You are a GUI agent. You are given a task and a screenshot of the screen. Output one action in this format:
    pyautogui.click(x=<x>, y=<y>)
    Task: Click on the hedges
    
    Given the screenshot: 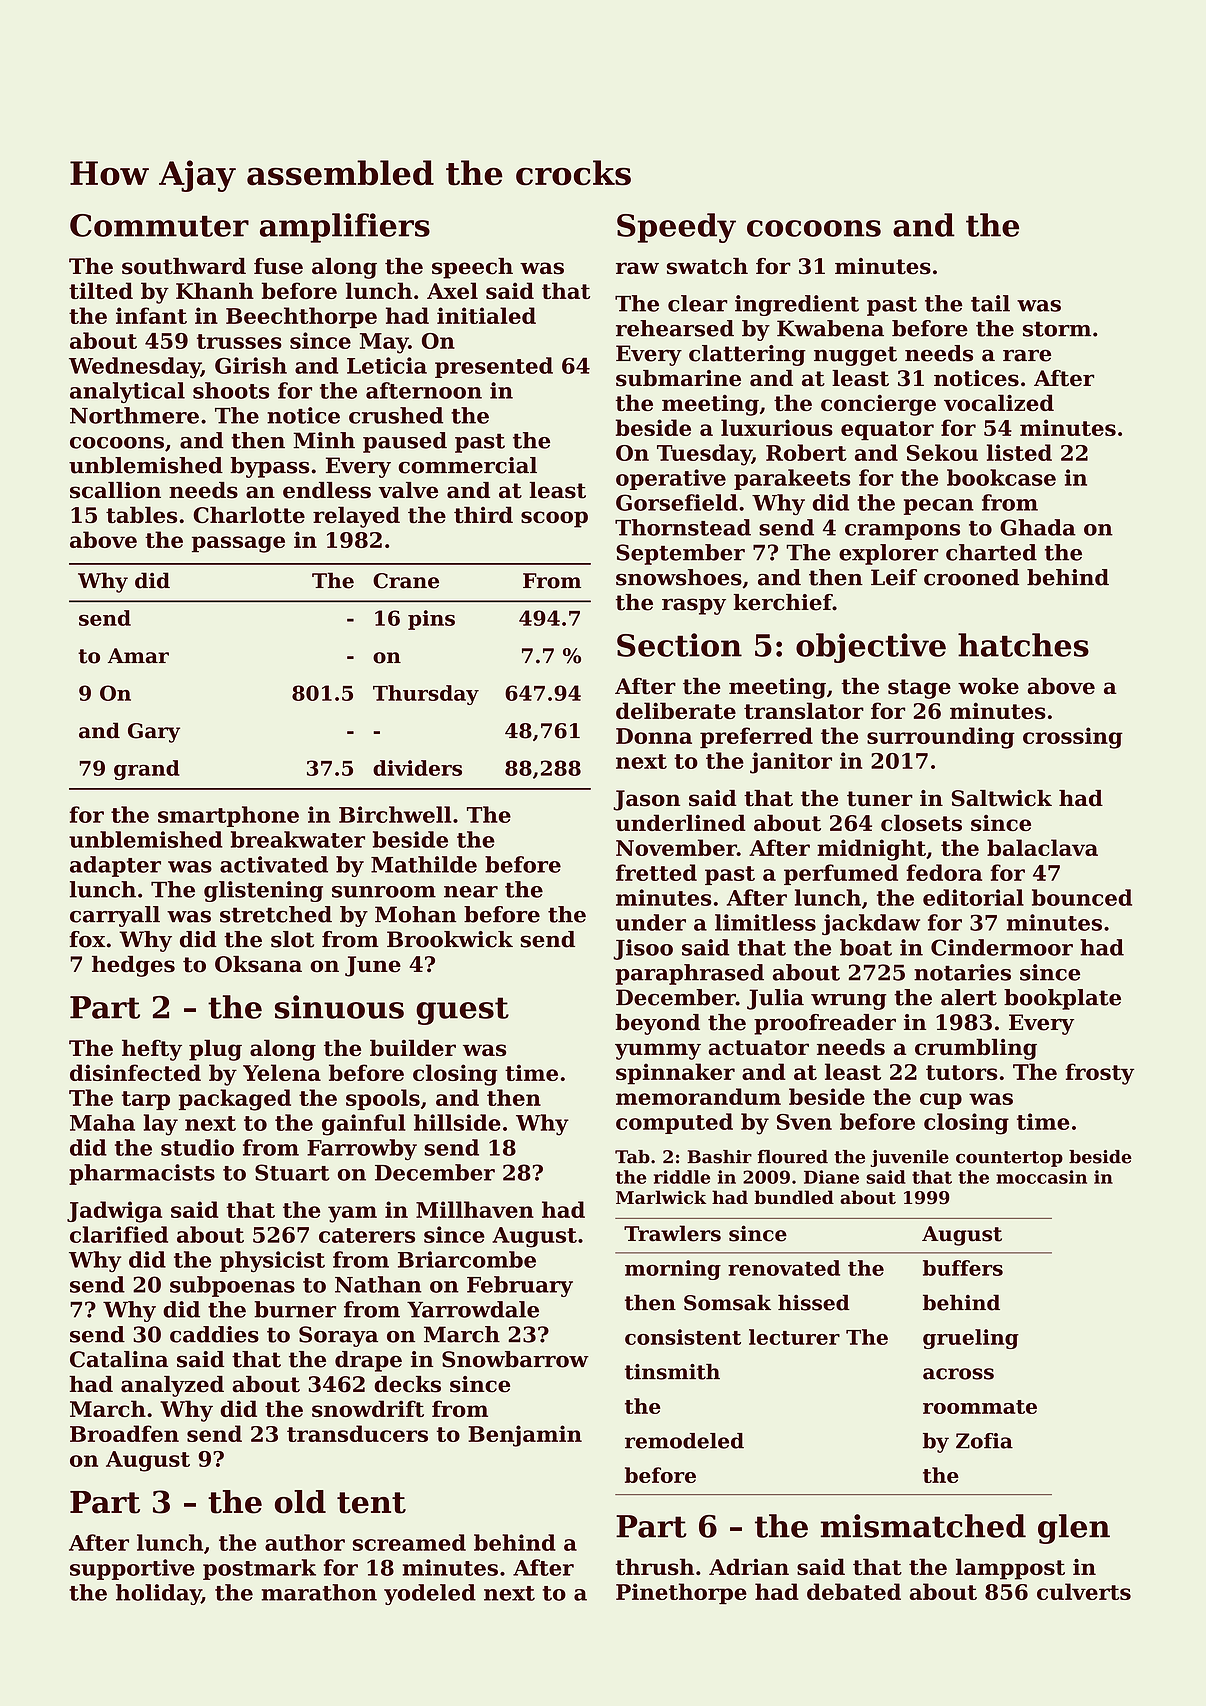 What is the action you would take?
    pyautogui.click(x=133, y=966)
